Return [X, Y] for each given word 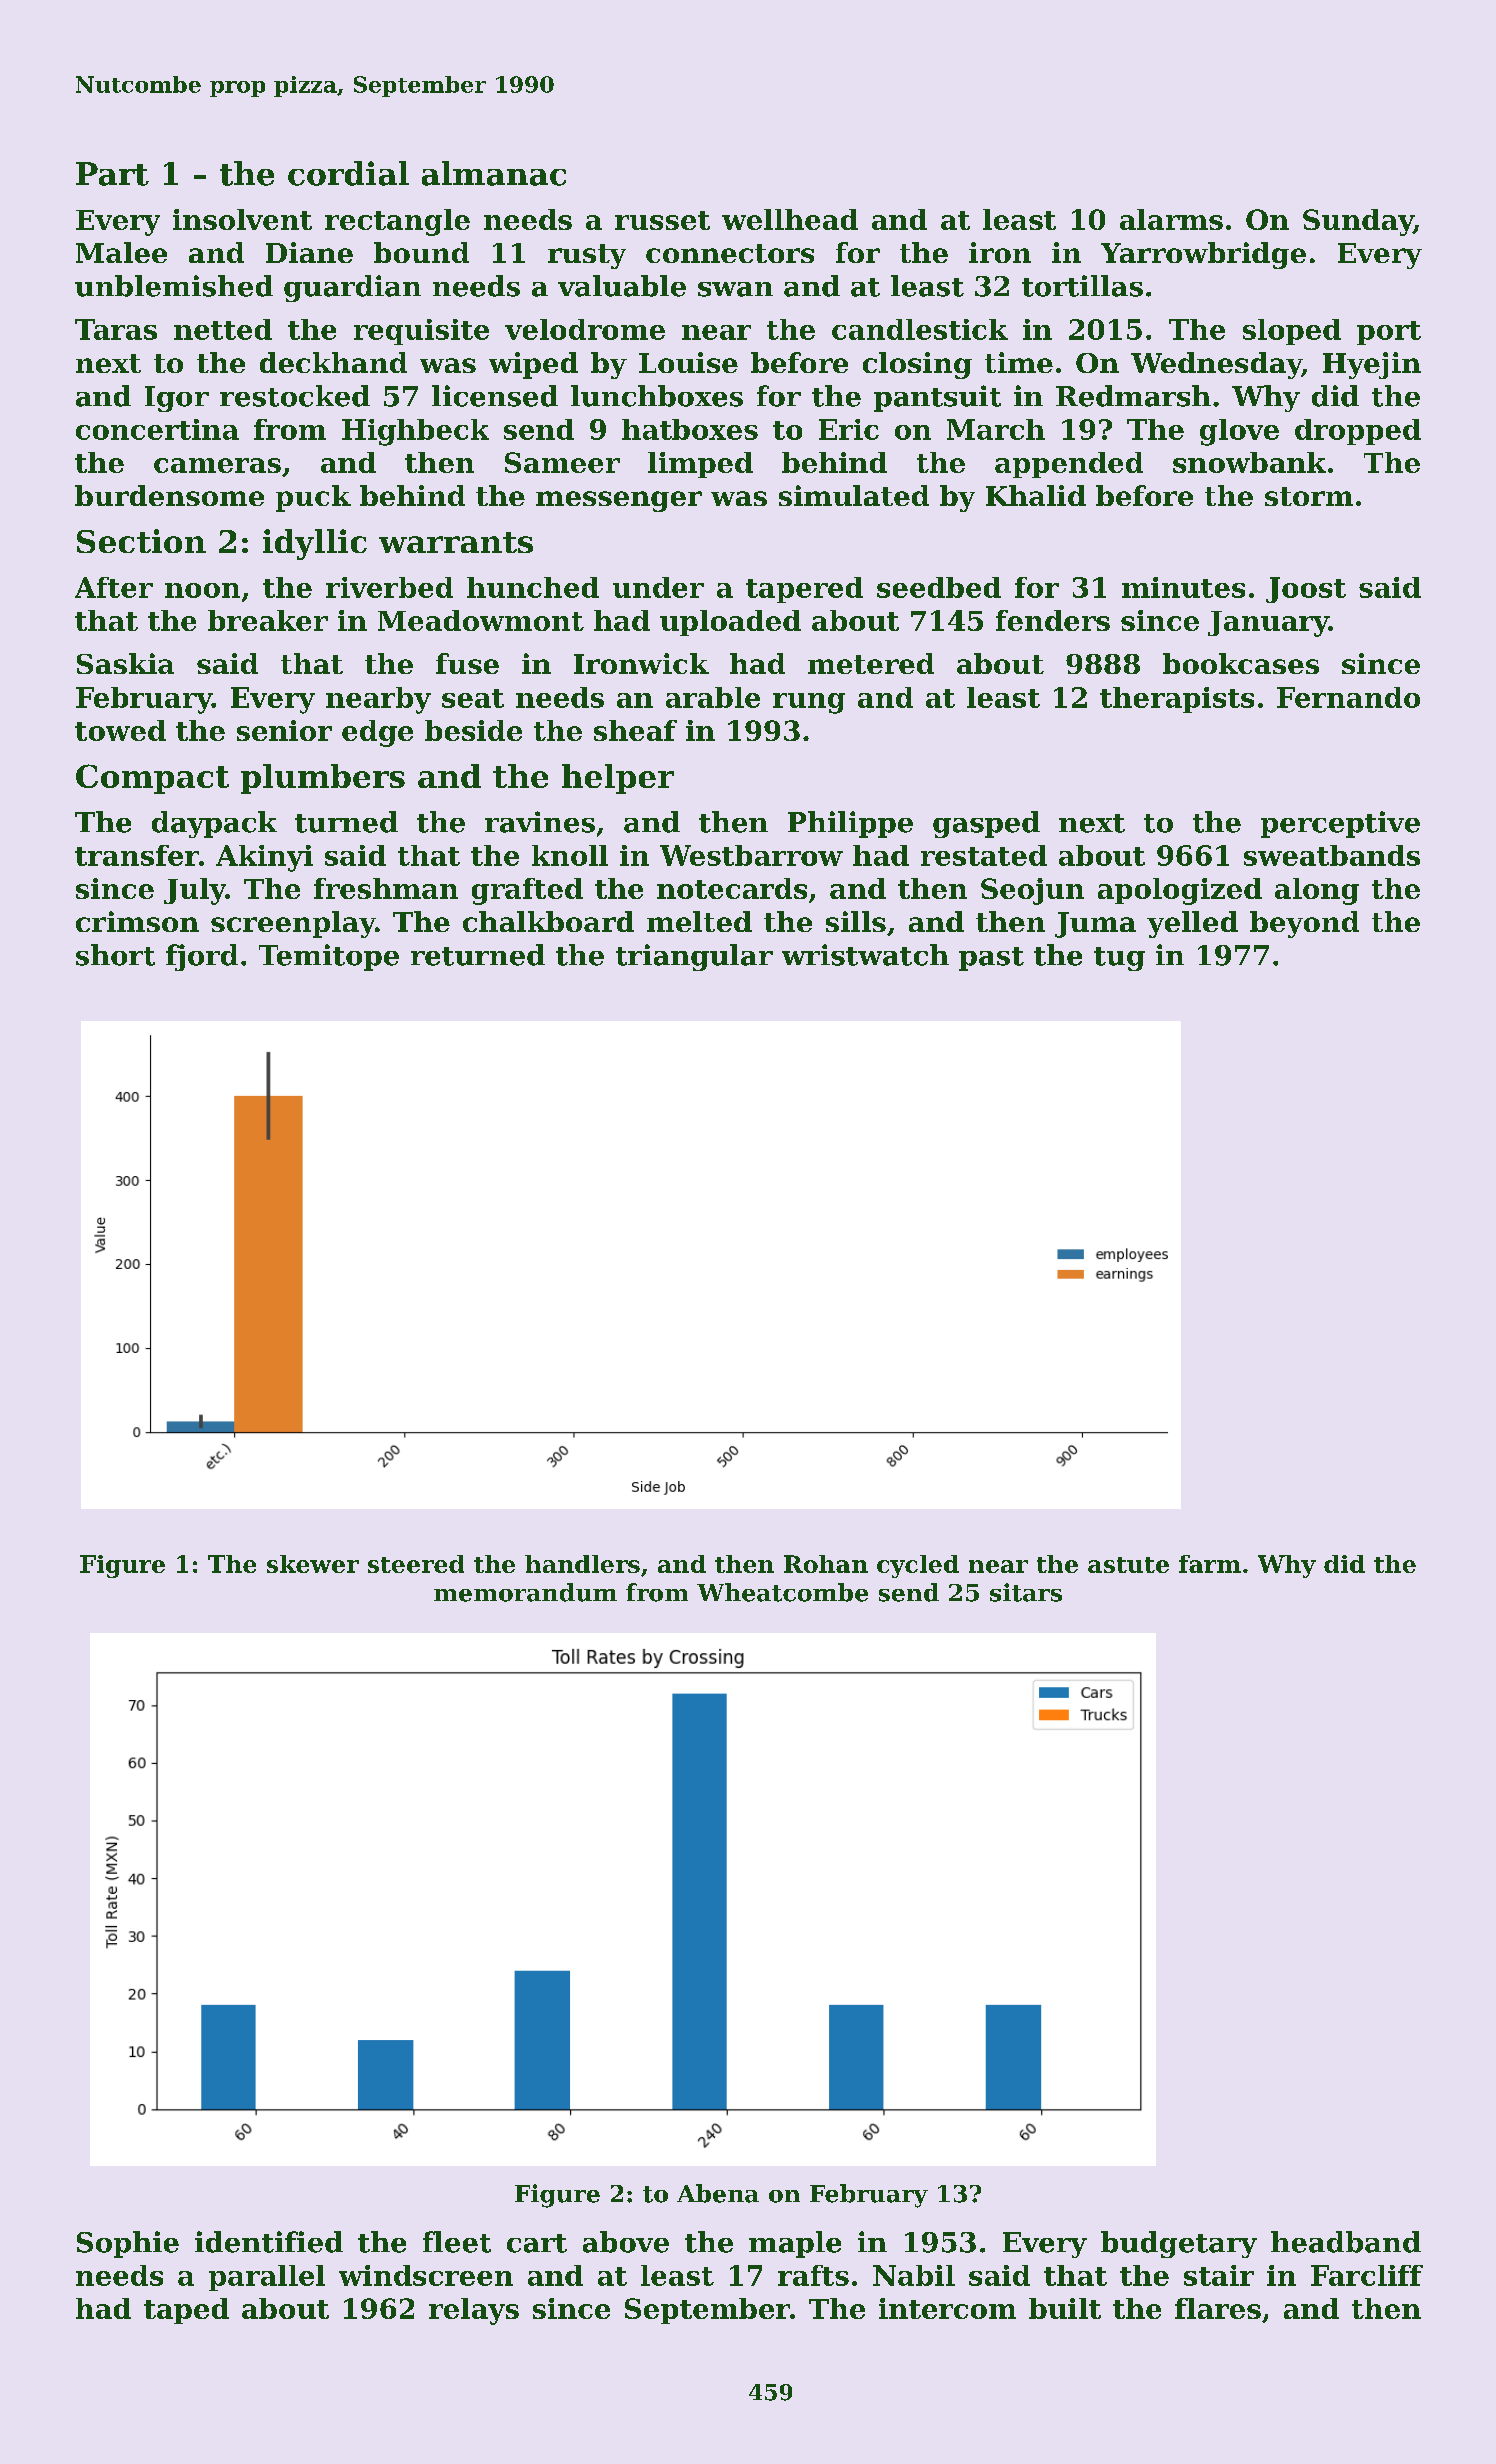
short [115, 955]
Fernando [1348, 697]
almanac [494, 173]
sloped [1292, 332]
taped [186, 2311]
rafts [813, 2275]
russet [662, 220]
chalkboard [548, 921]
